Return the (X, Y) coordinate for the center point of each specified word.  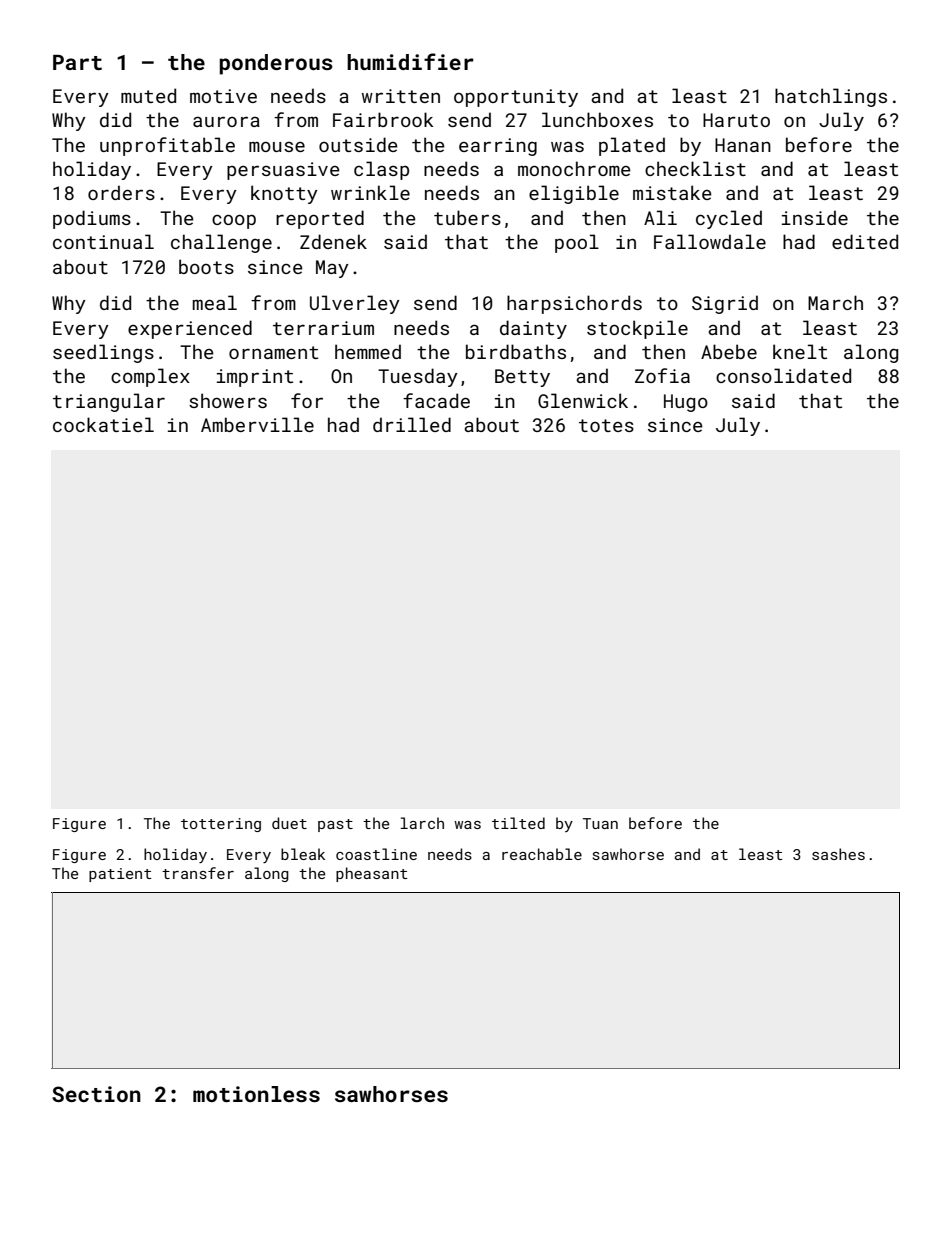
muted (148, 95)
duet (289, 823)
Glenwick (583, 400)
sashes (838, 854)
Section (96, 1094)
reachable (542, 854)
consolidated (783, 375)
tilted (518, 823)
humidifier (410, 61)
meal (215, 302)
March (835, 302)
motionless (256, 1094)
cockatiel (103, 424)
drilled (412, 424)
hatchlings (831, 97)
